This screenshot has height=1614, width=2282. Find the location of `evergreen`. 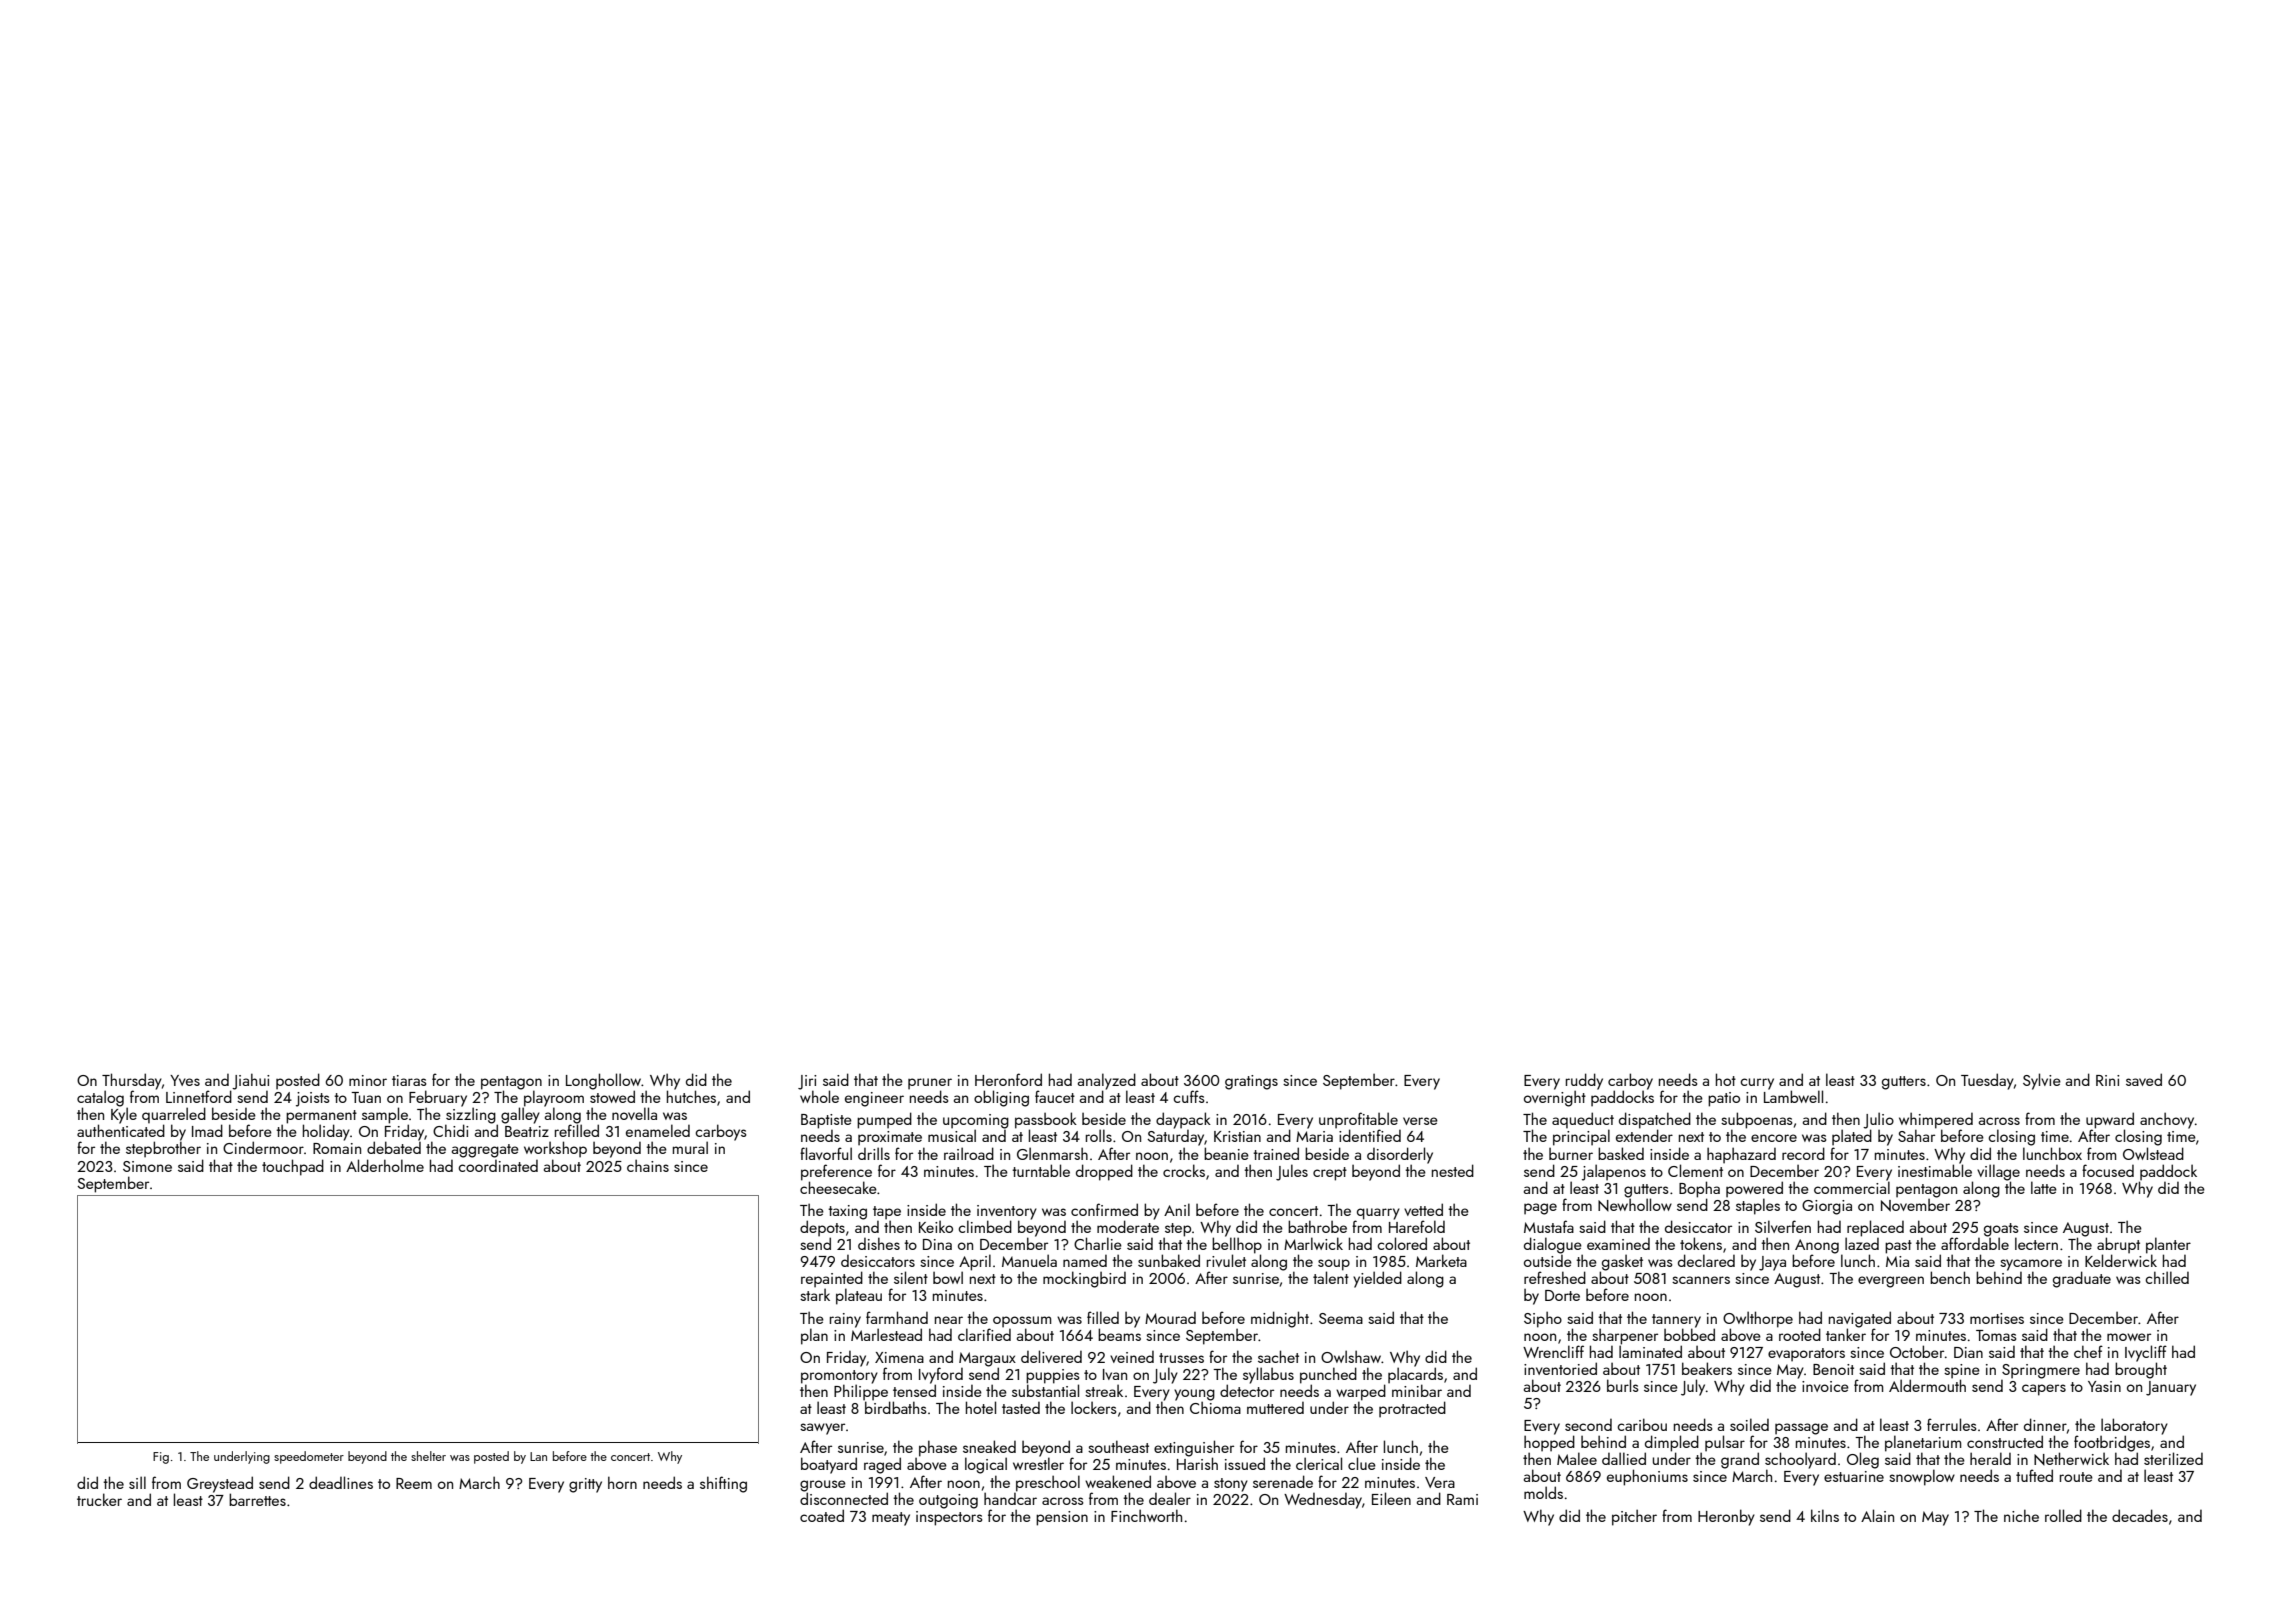

evergreen is located at coordinates (1891, 1282).
